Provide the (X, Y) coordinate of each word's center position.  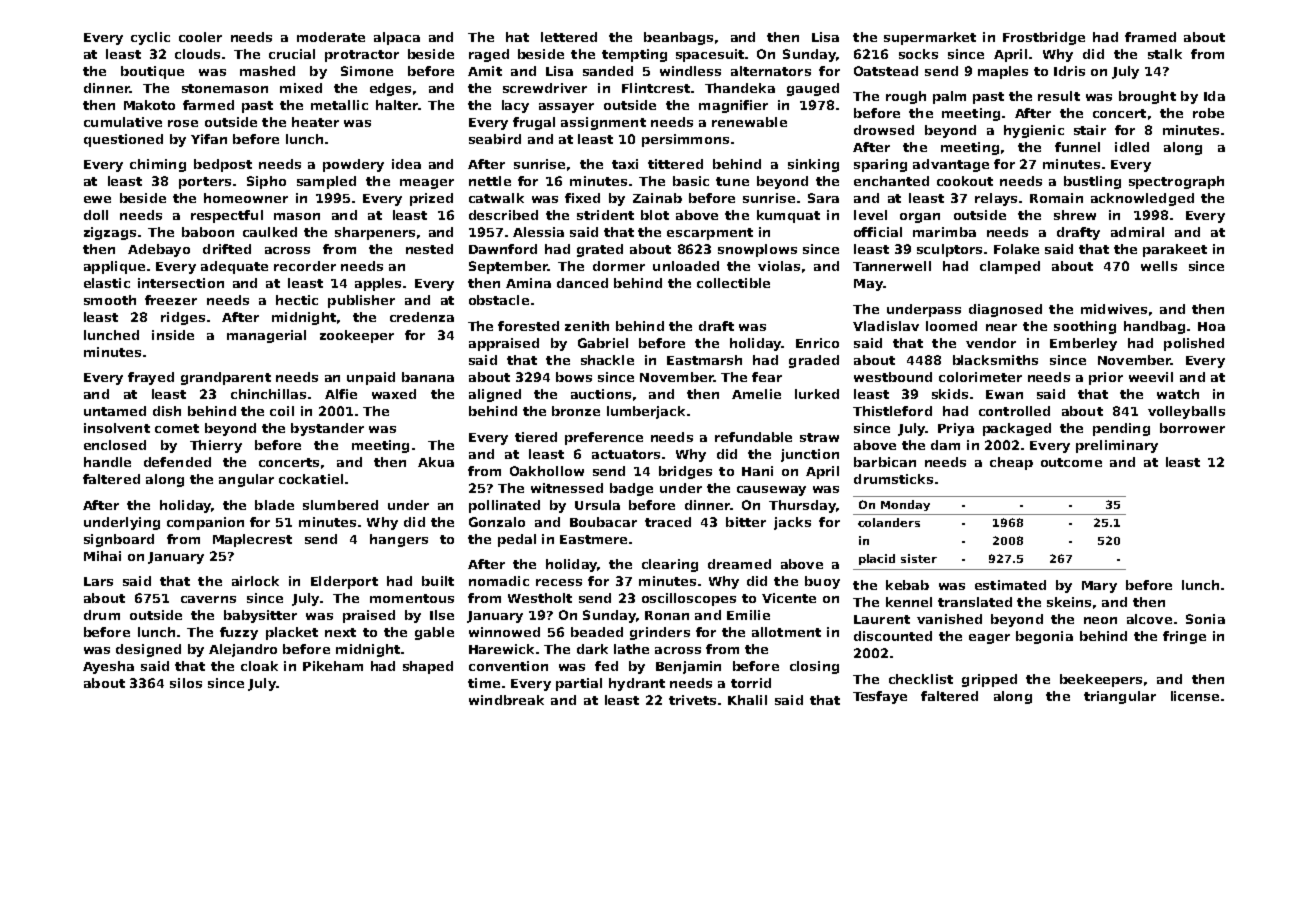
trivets (692, 700)
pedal (517, 540)
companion (205, 523)
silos (186, 683)
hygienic (1034, 131)
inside (173, 335)
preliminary (1117, 446)
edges (390, 89)
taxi (625, 164)
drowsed (884, 130)
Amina (528, 283)
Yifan (209, 139)
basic (691, 181)
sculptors (949, 250)
